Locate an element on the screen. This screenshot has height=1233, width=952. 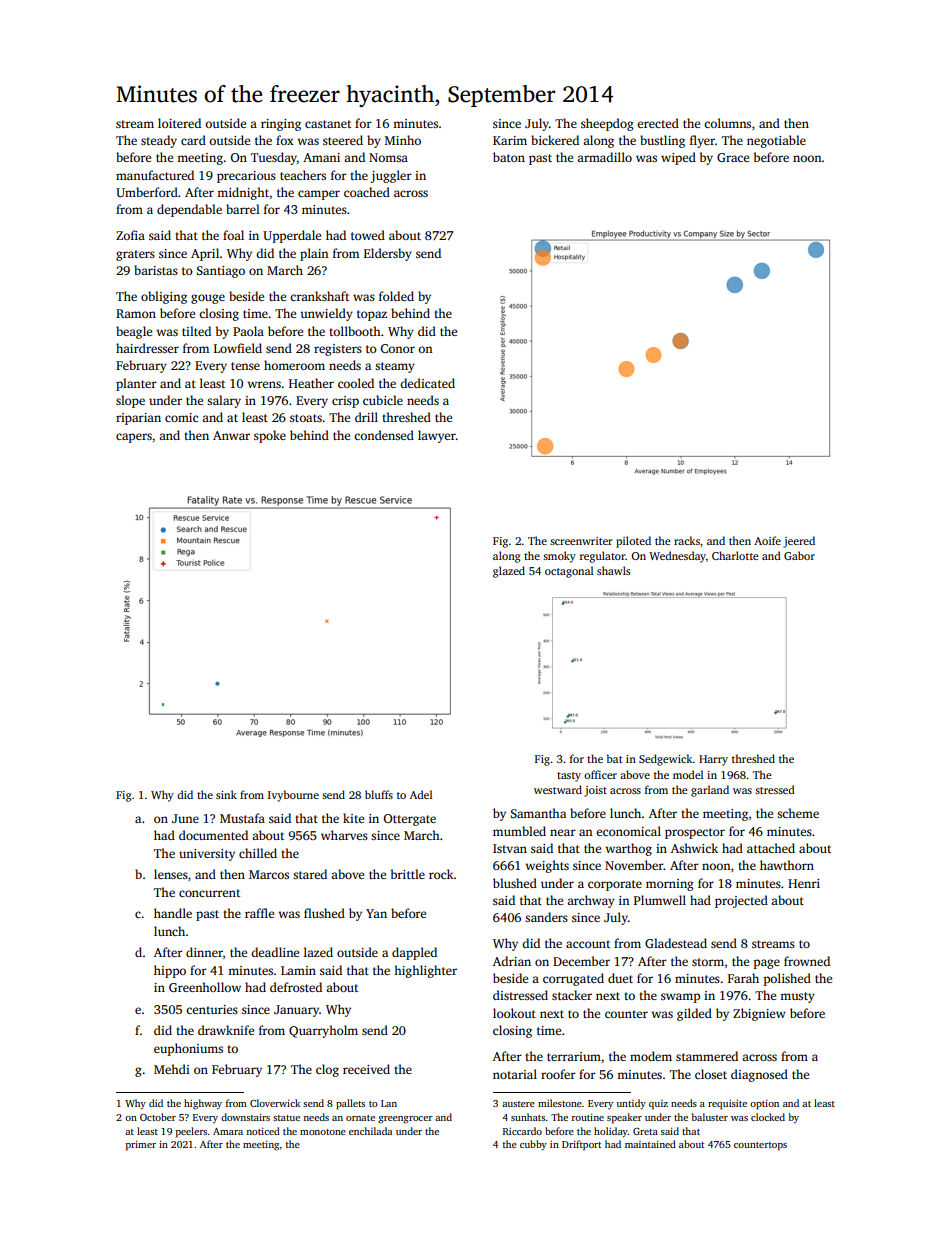
castanet is located at coordinates (328, 124).
